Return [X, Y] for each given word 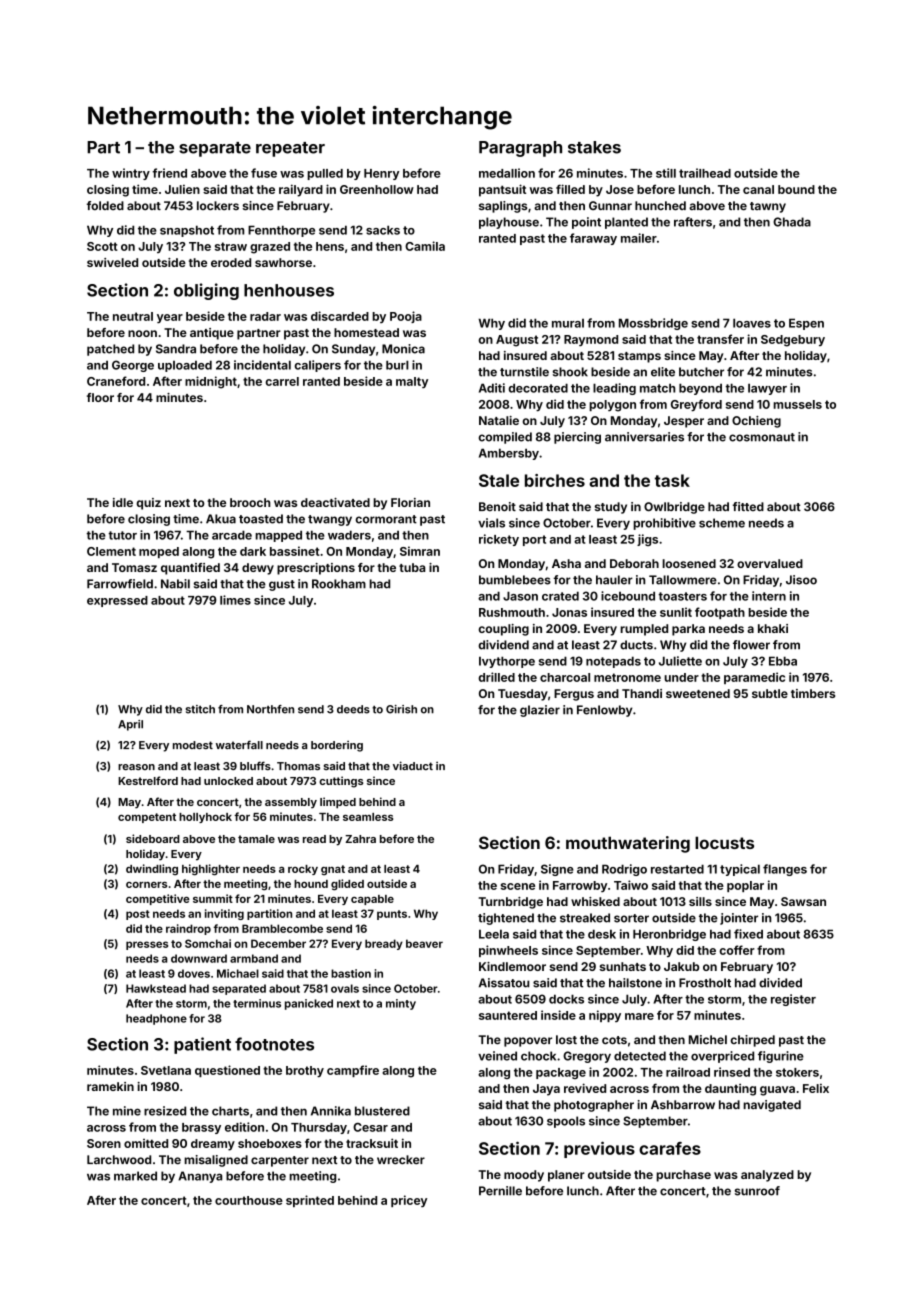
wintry [131, 174]
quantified [190, 569]
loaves [752, 323]
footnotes [274, 1044]
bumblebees [515, 580]
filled [570, 189]
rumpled [644, 630]
